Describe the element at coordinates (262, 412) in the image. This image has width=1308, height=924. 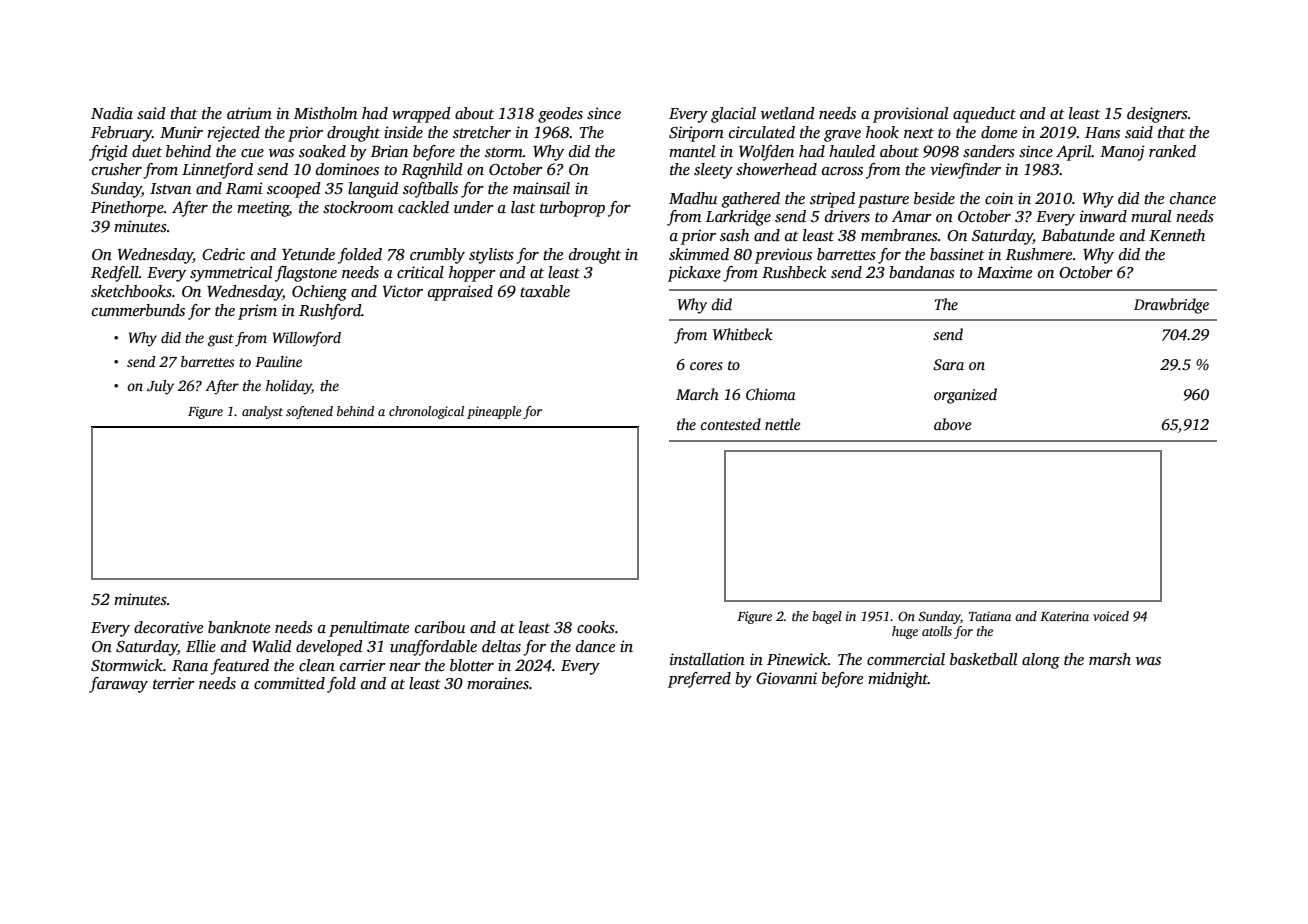
I see `analyst` at that location.
